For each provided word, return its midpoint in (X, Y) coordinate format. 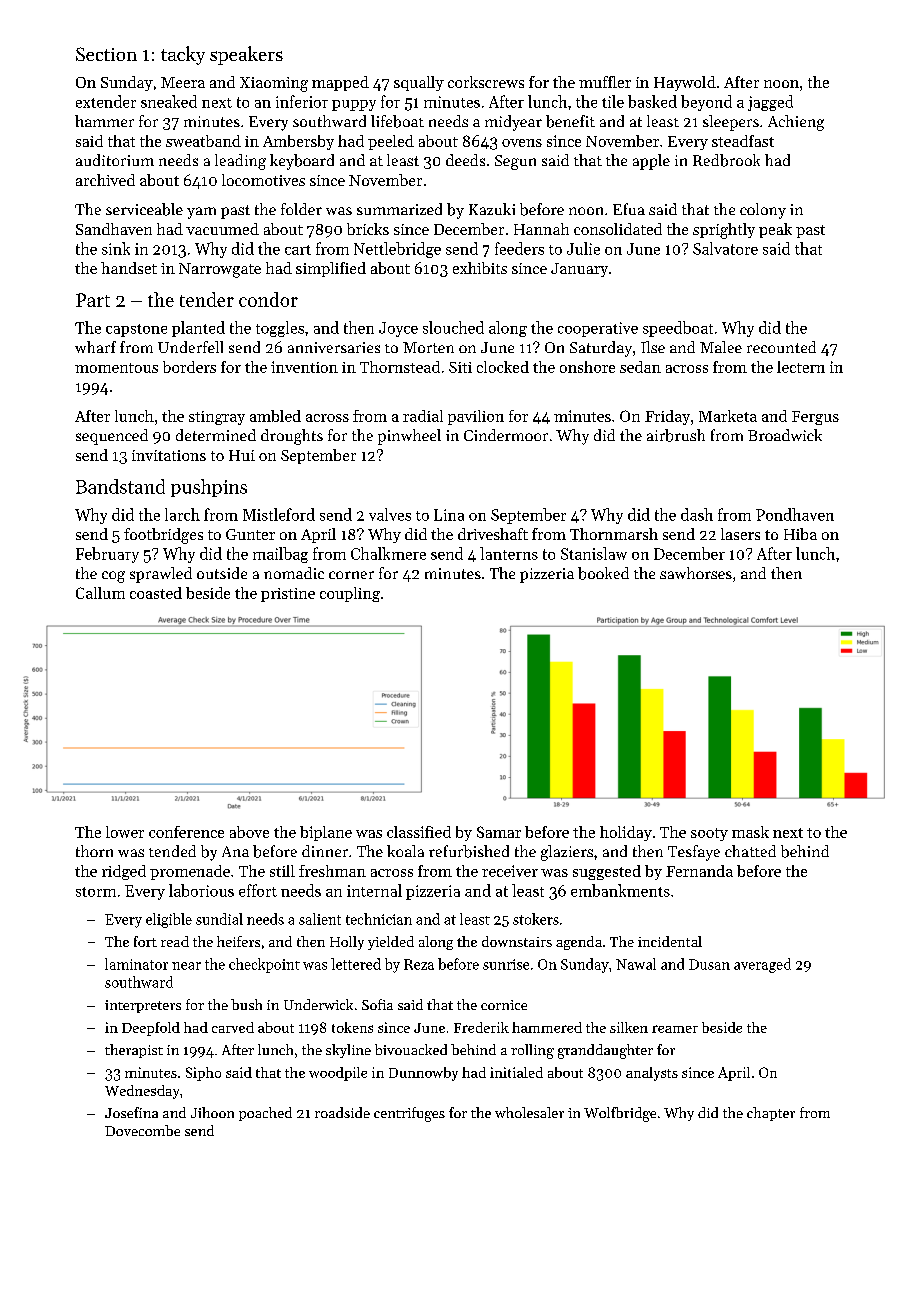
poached (265, 1114)
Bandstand (120, 486)
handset (129, 268)
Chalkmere (388, 553)
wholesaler (529, 1112)
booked (603, 573)
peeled (391, 142)
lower (125, 832)
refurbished (469, 851)
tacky (183, 55)
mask (750, 832)
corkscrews (486, 82)
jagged (770, 103)
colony (763, 211)
